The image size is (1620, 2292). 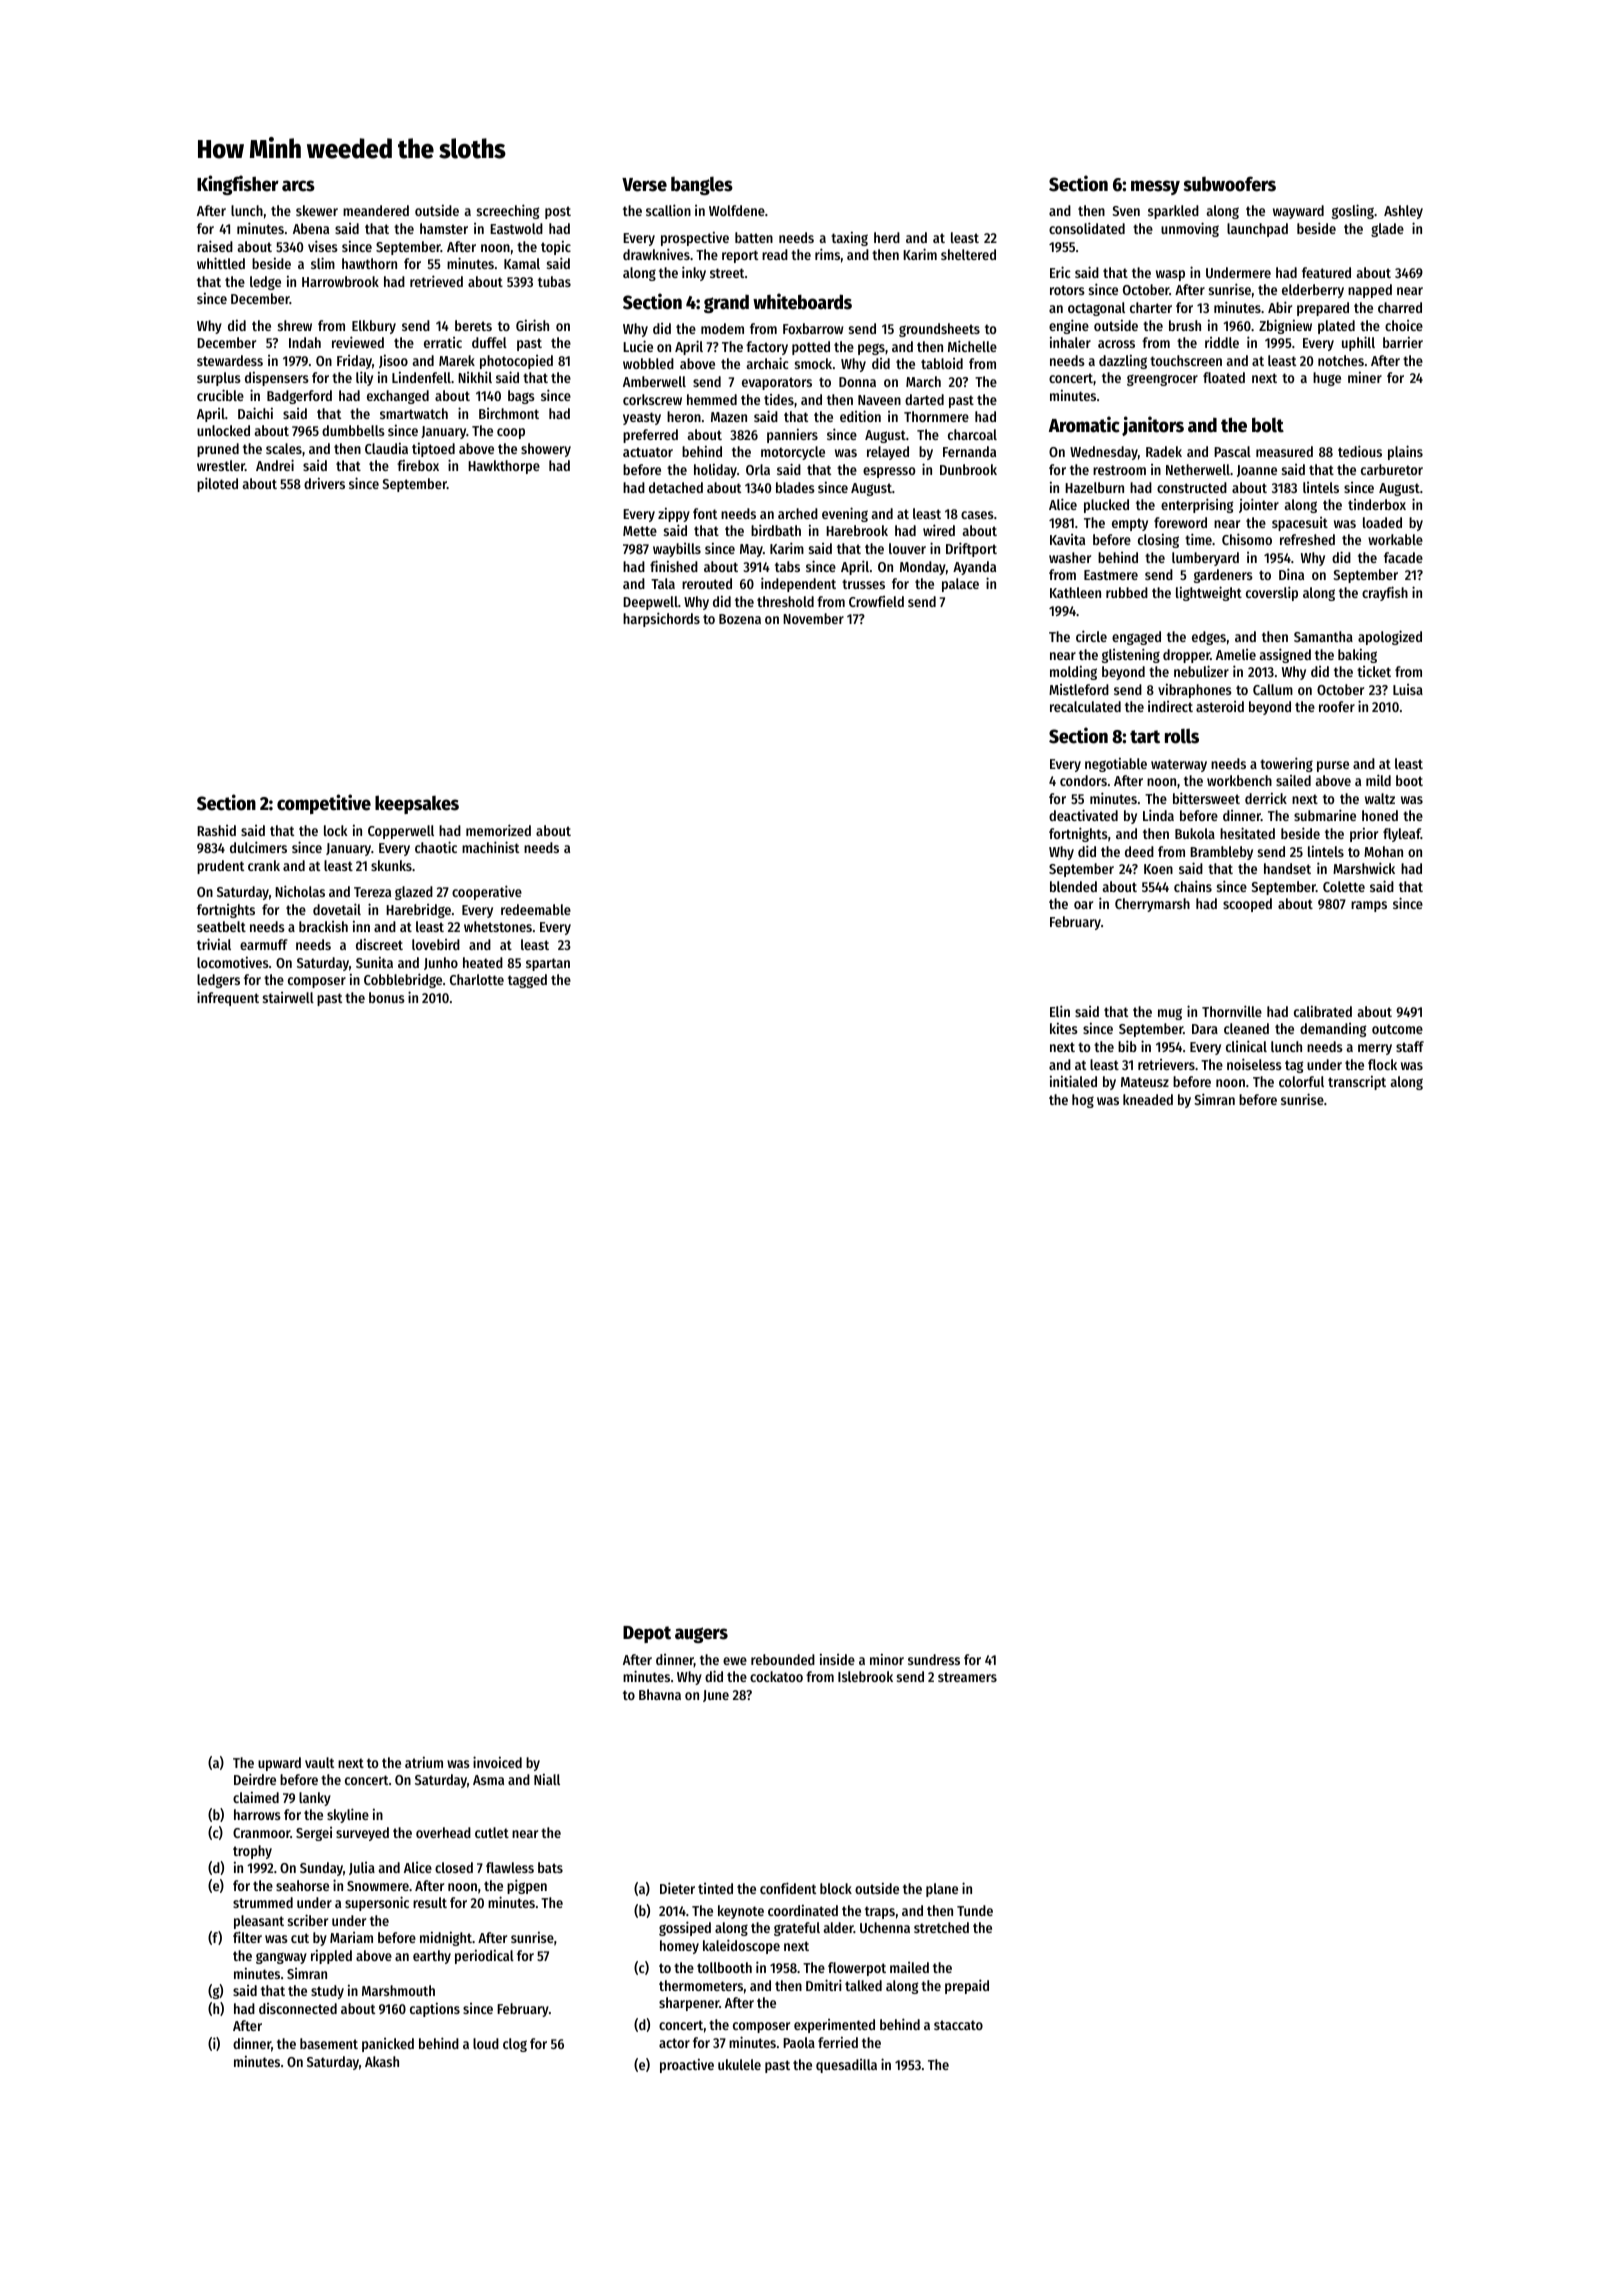 I want to click on basement, so click(x=329, y=2043).
